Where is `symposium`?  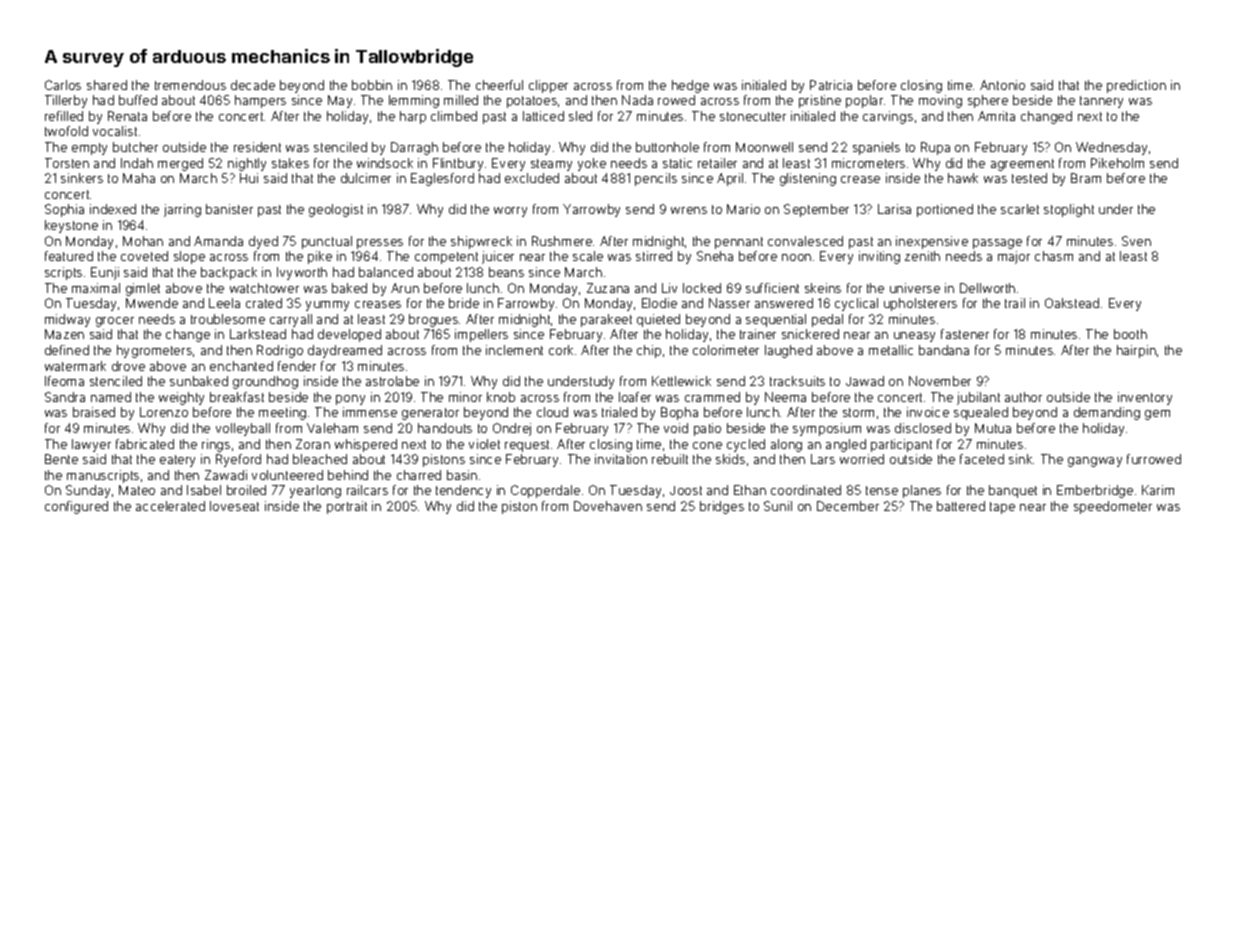
symposium is located at coordinates (827, 429).
